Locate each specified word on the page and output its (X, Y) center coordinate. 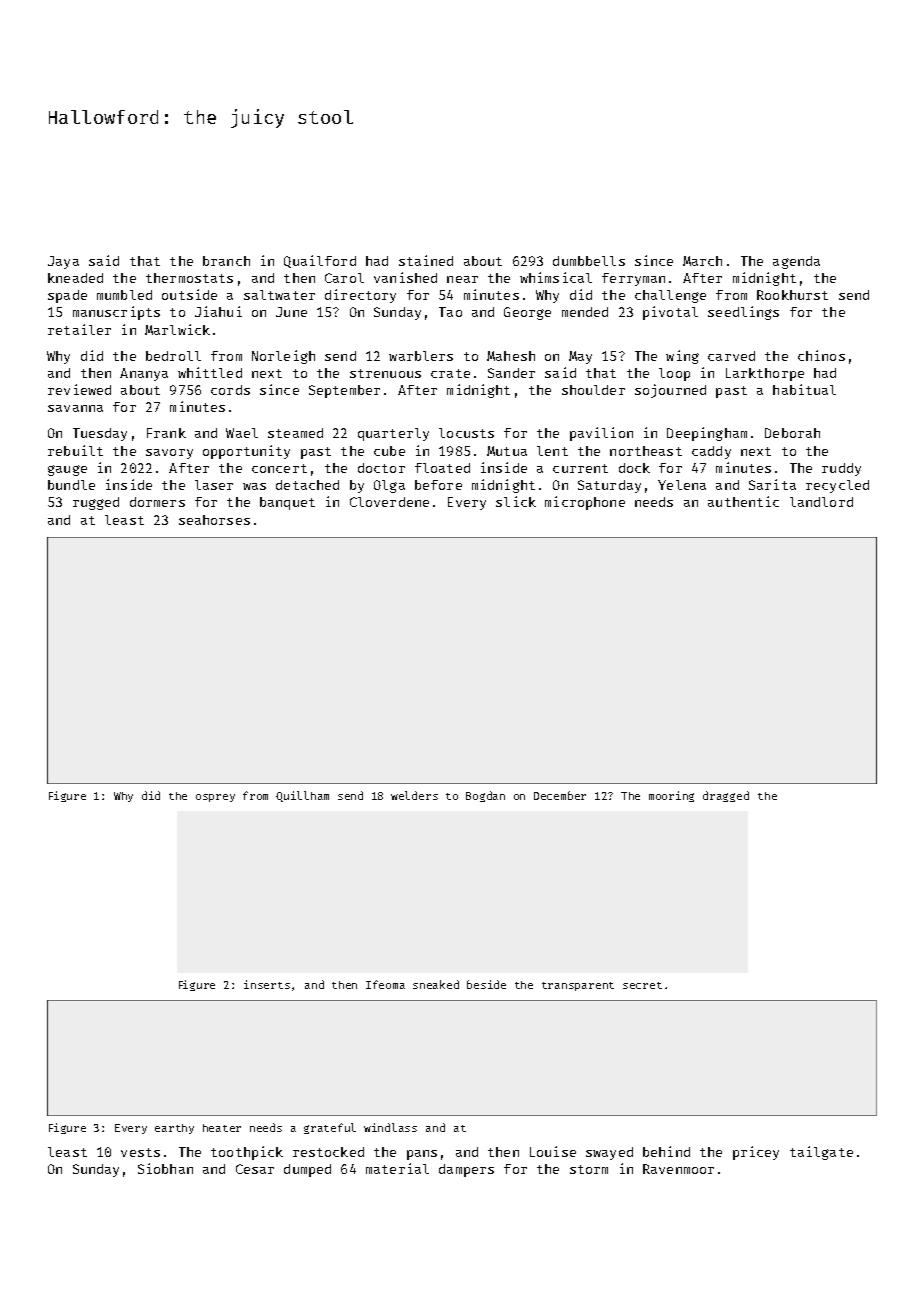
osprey (215, 798)
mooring (671, 796)
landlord (821, 502)
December (560, 795)
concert (279, 468)
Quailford (320, 261)
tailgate (821, 1153)
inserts (267, 984)
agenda (796, 262)
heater (222, 1128)
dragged (726, 796)
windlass (390, 1127)
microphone (585, 503)
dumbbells (589, 261)
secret (642, 985)
